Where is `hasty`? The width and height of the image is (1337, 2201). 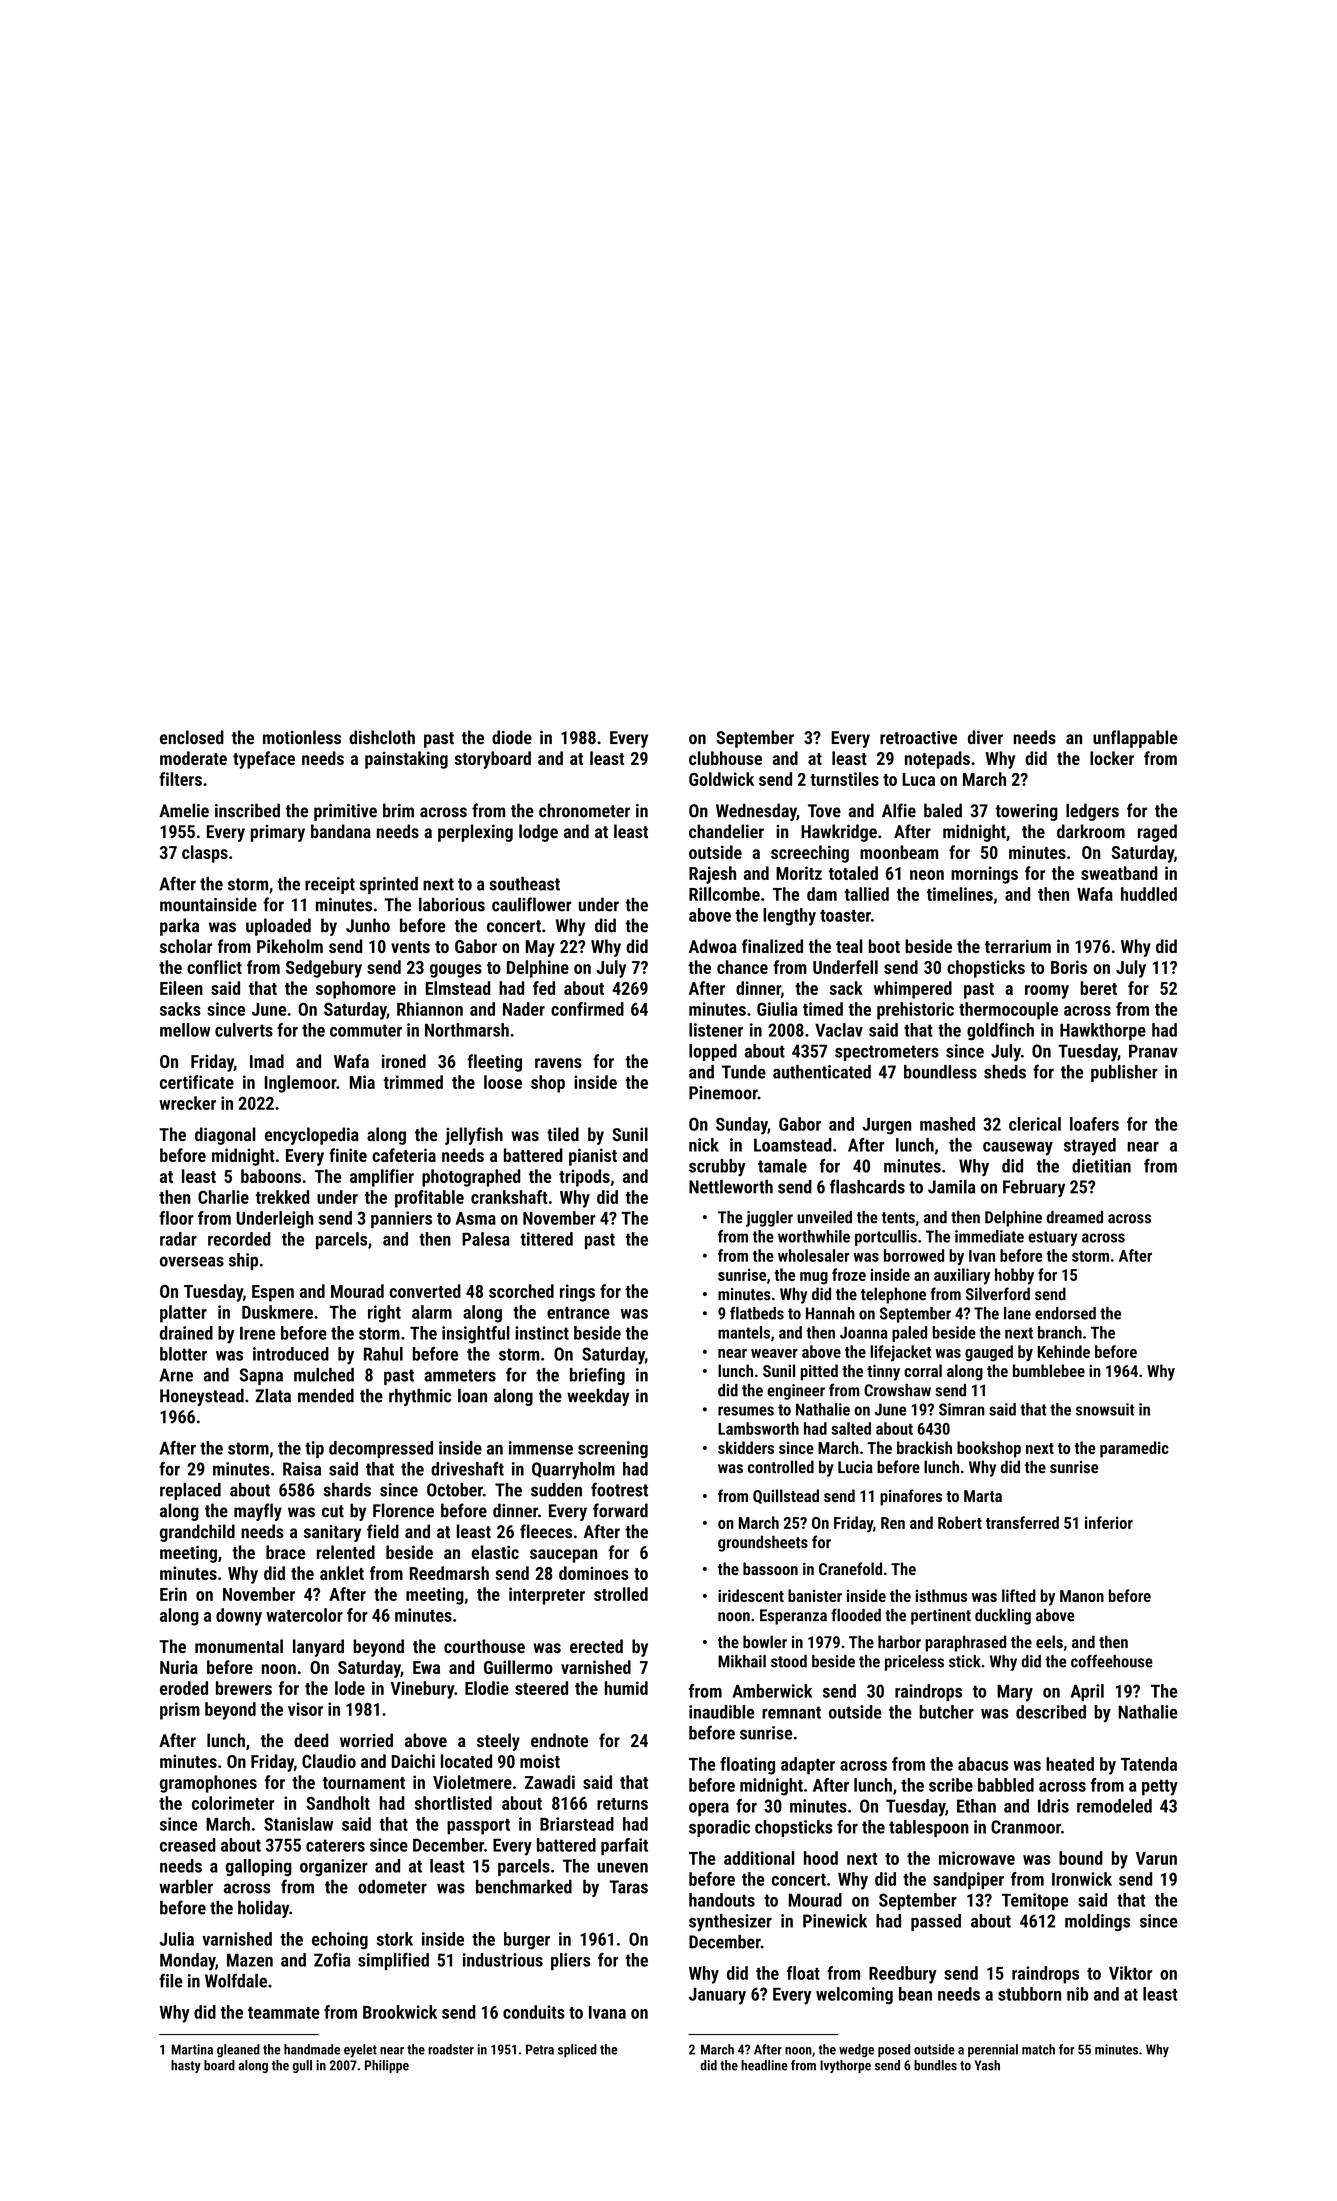 hasty is located at coordinates (186, 2066).
